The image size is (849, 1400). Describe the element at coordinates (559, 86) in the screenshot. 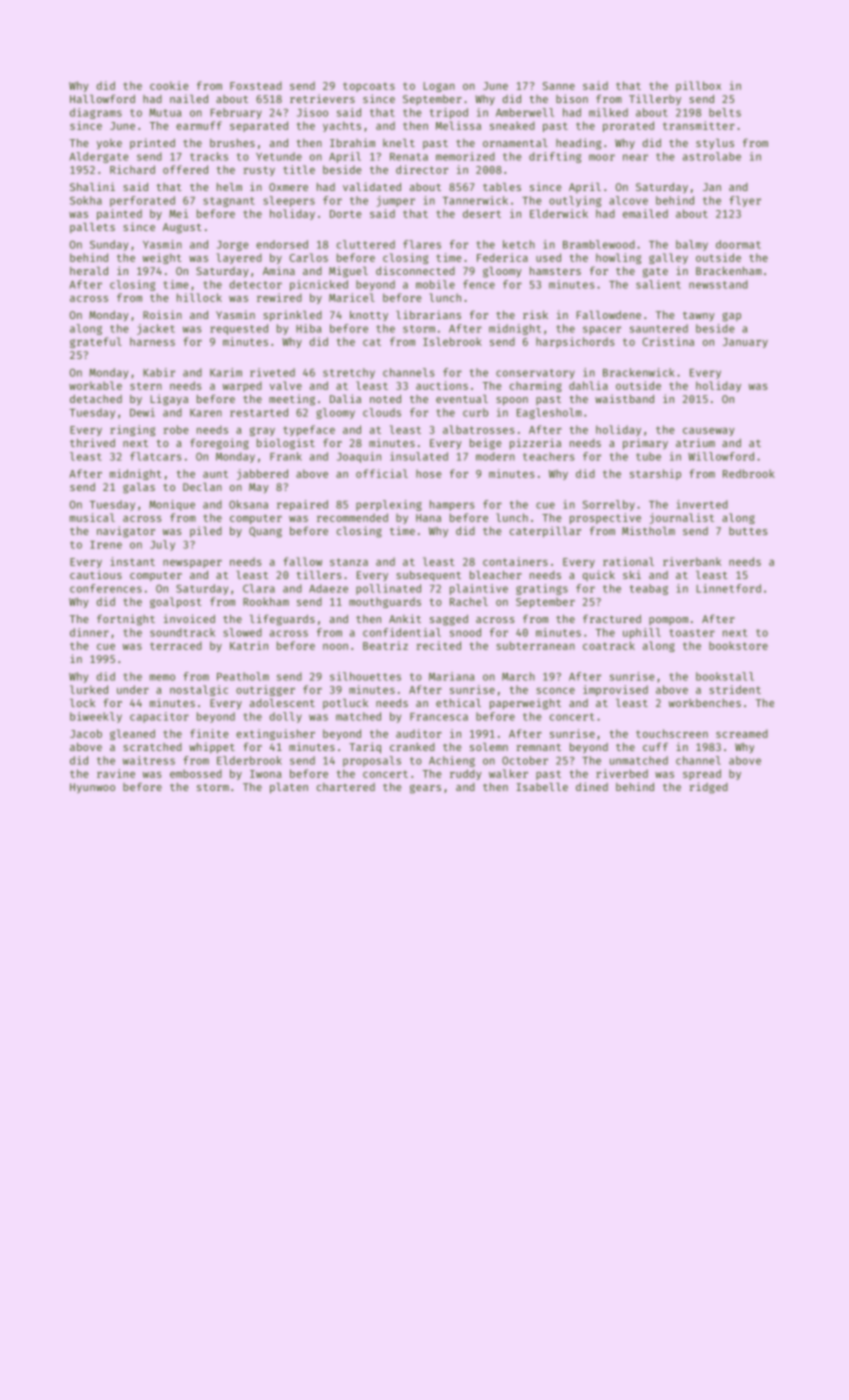

I see `Sanne` at that location.
